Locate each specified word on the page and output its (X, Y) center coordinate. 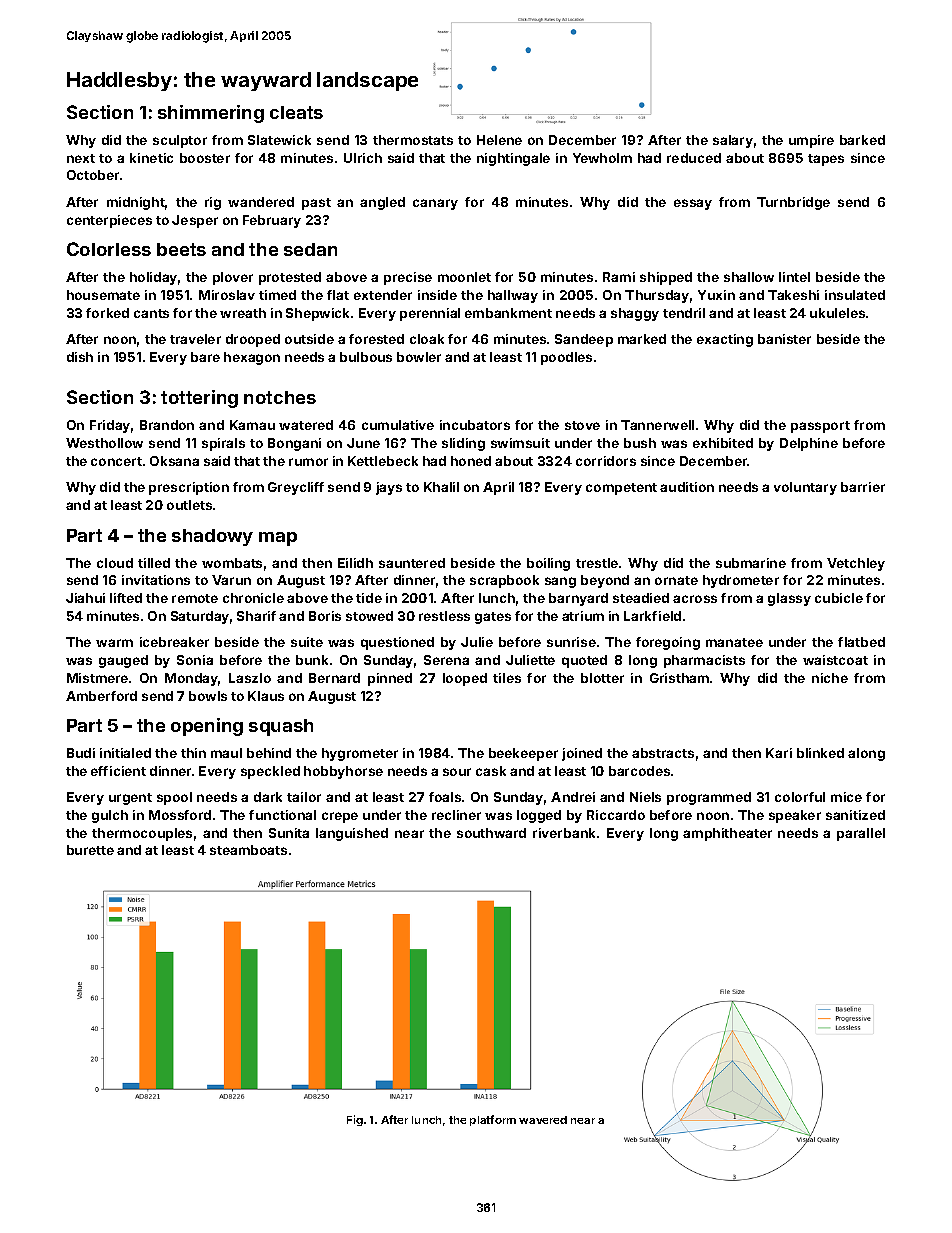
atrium (583, 616)
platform (493, 1120)
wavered (543, 1120)
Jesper (195, 221)
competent (621, 489)
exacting (725, 340)
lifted (126, 598)
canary (435, 204)
